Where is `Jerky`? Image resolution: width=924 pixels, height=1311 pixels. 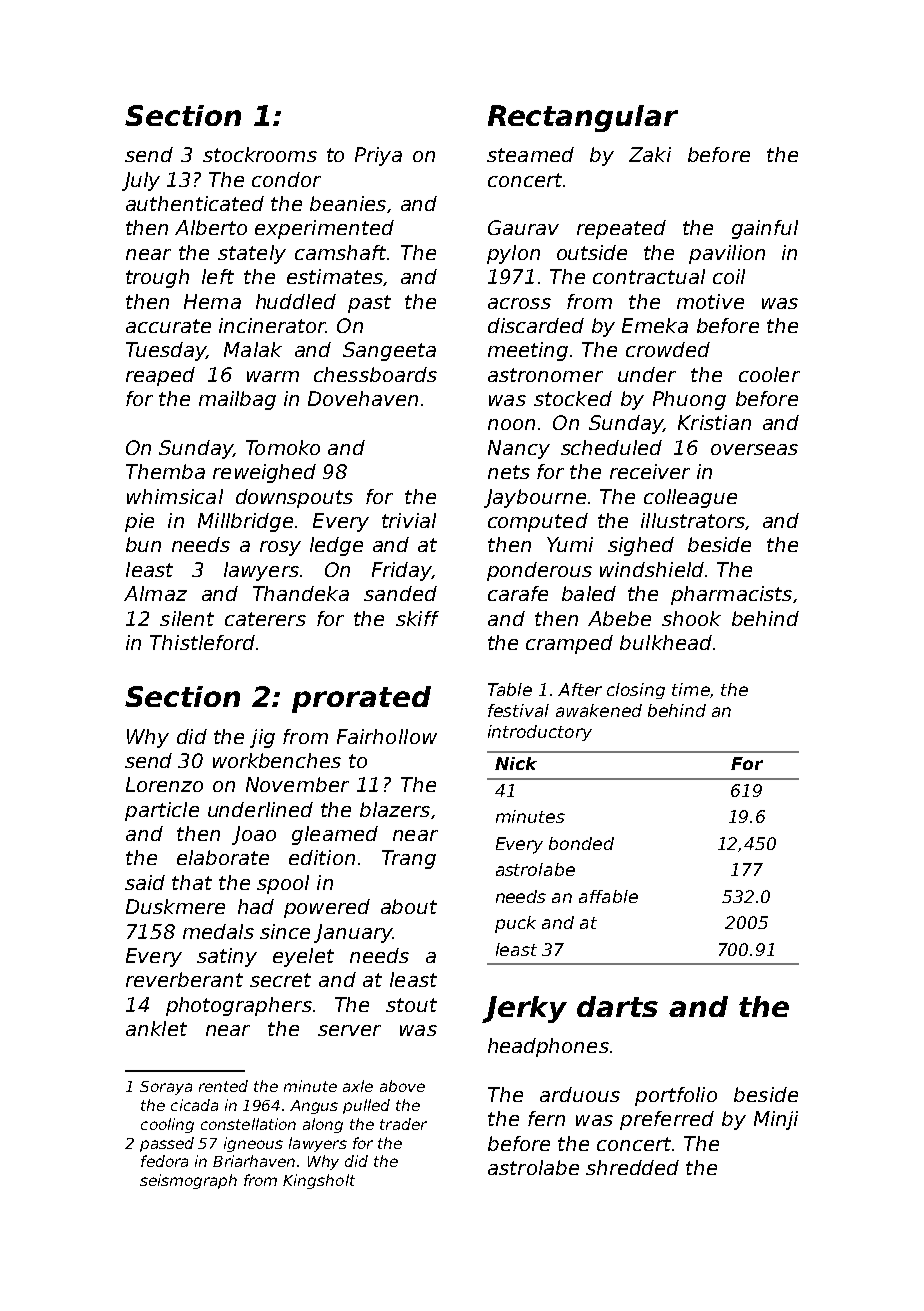 Jerky is located at coordinates (524, 1009).
